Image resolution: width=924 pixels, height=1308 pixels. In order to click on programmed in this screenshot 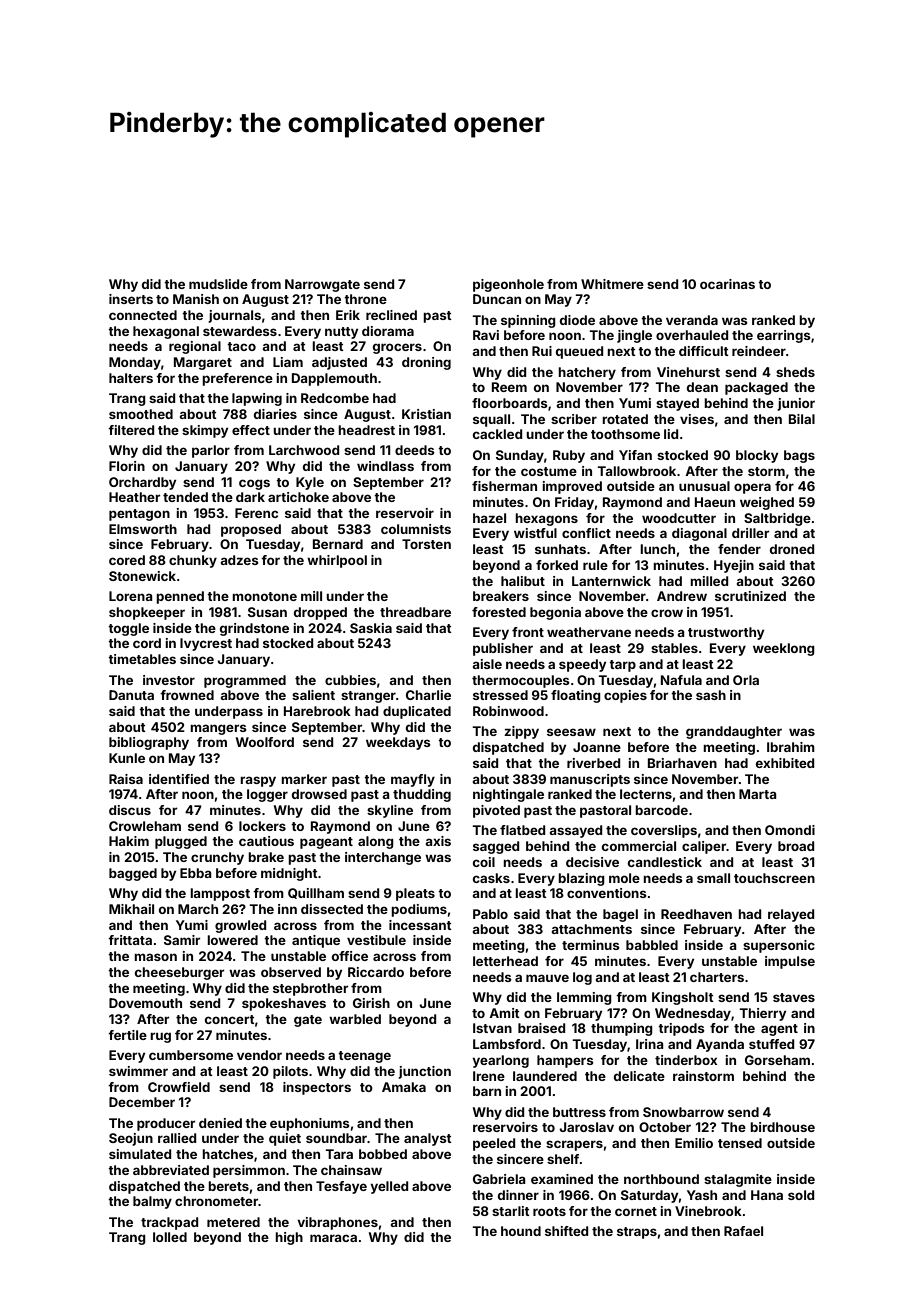, I will do `click(245, 681)`.
